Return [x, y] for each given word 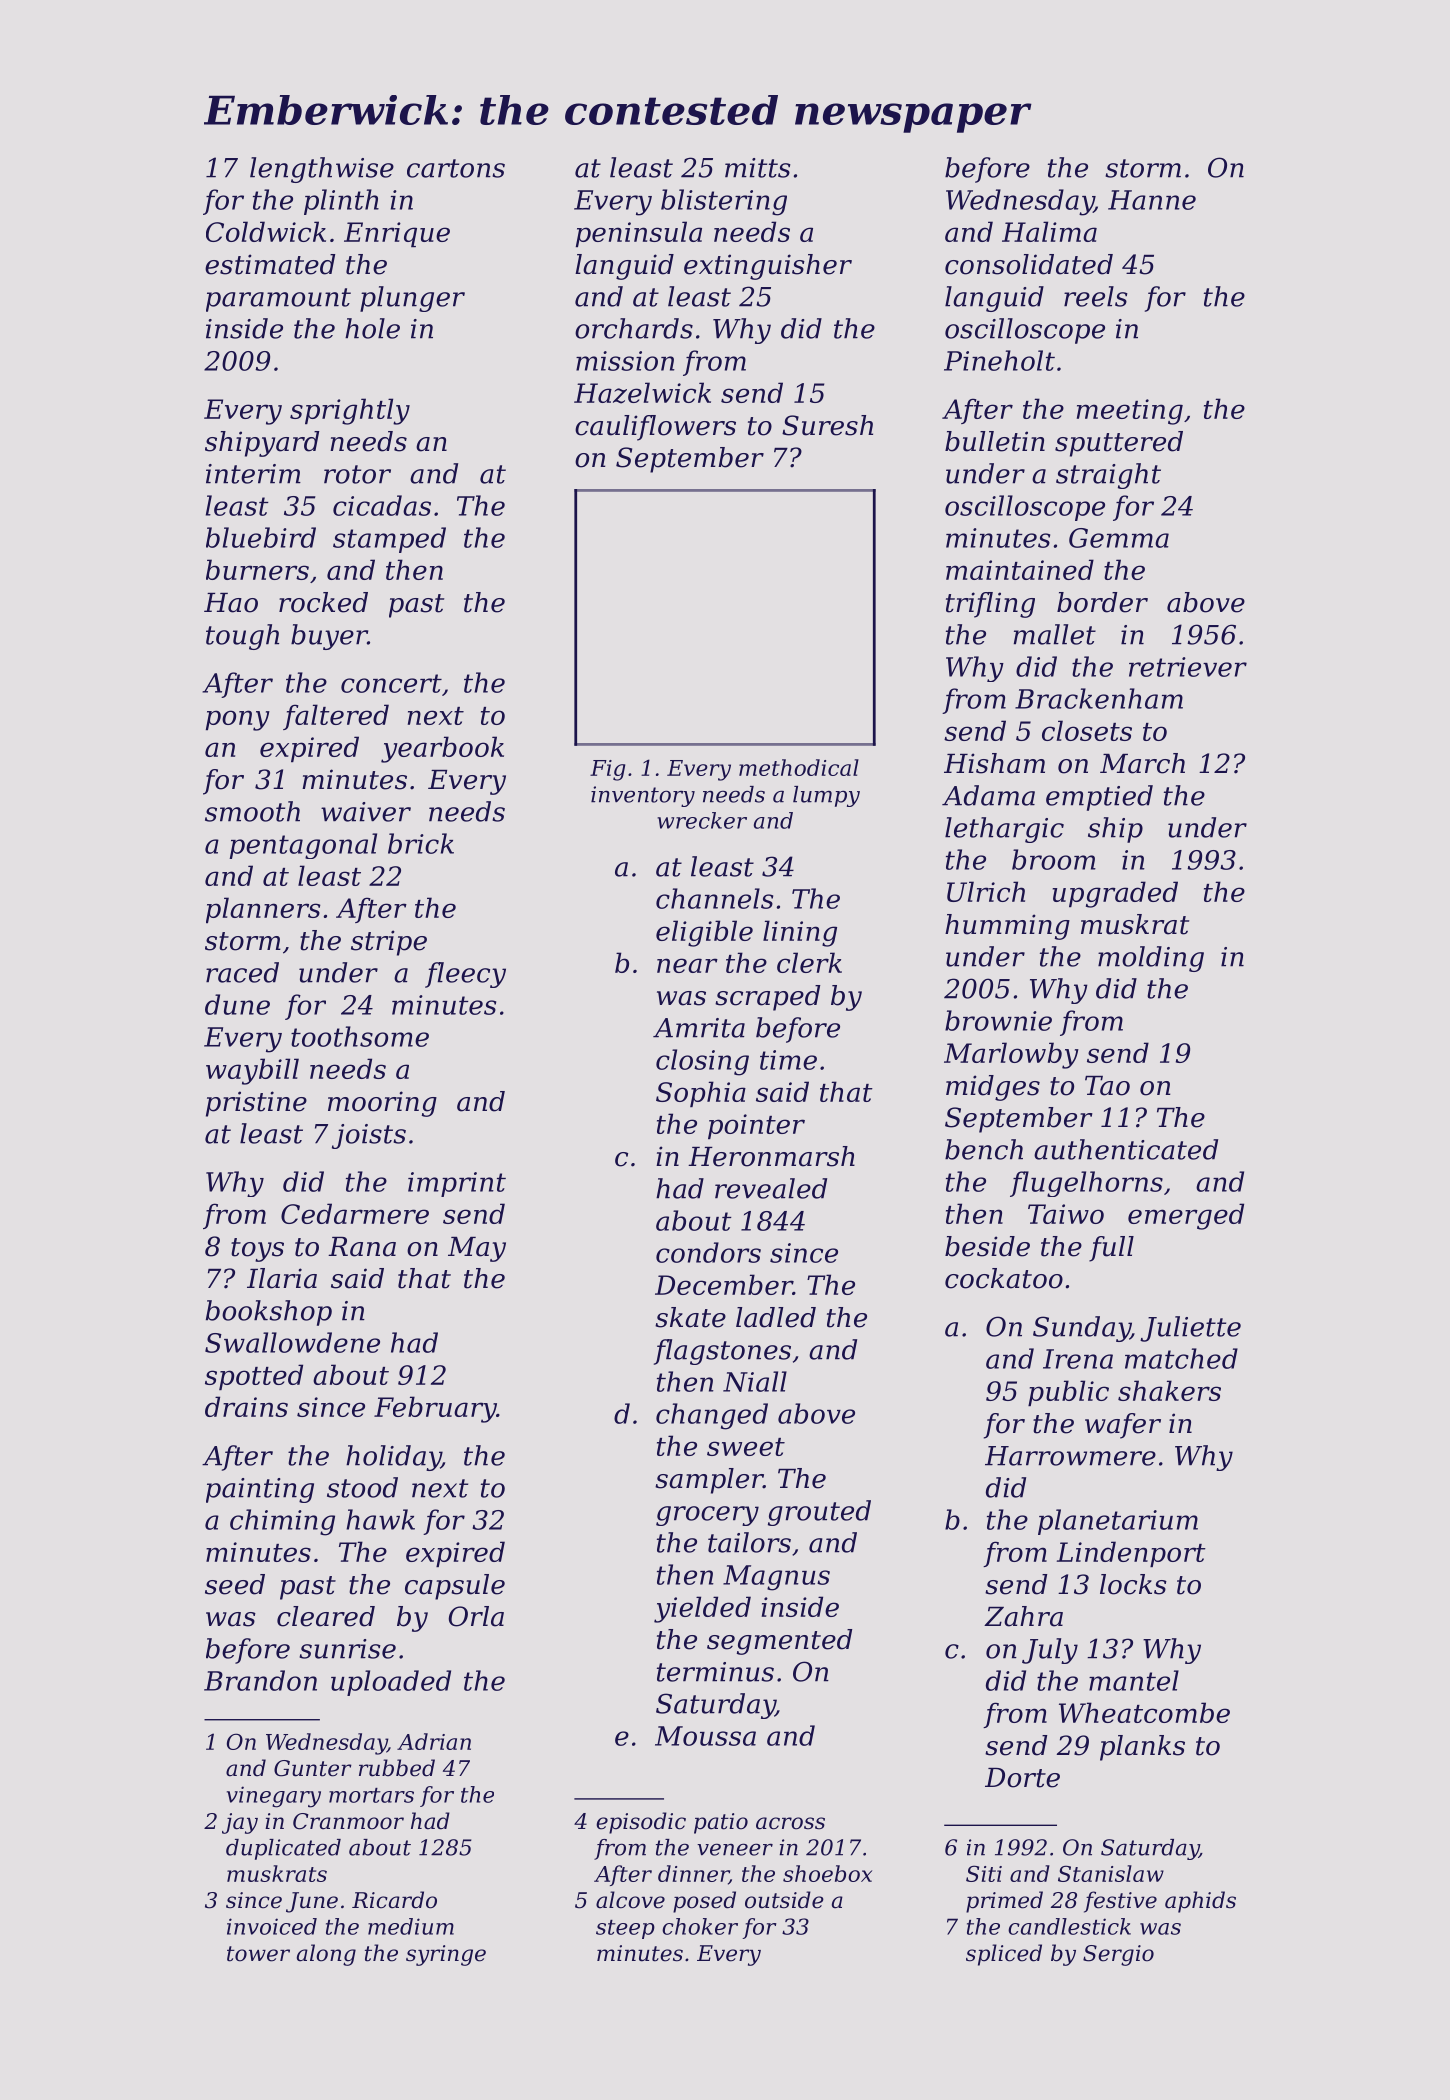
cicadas [382, 505]
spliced [1004, 1955]
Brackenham [1099, 698]
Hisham [994, 763]
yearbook [442, 749]
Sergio [1118, 1955]
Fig [607, 770]
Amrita [699, 1028]
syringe [446, 1955]
